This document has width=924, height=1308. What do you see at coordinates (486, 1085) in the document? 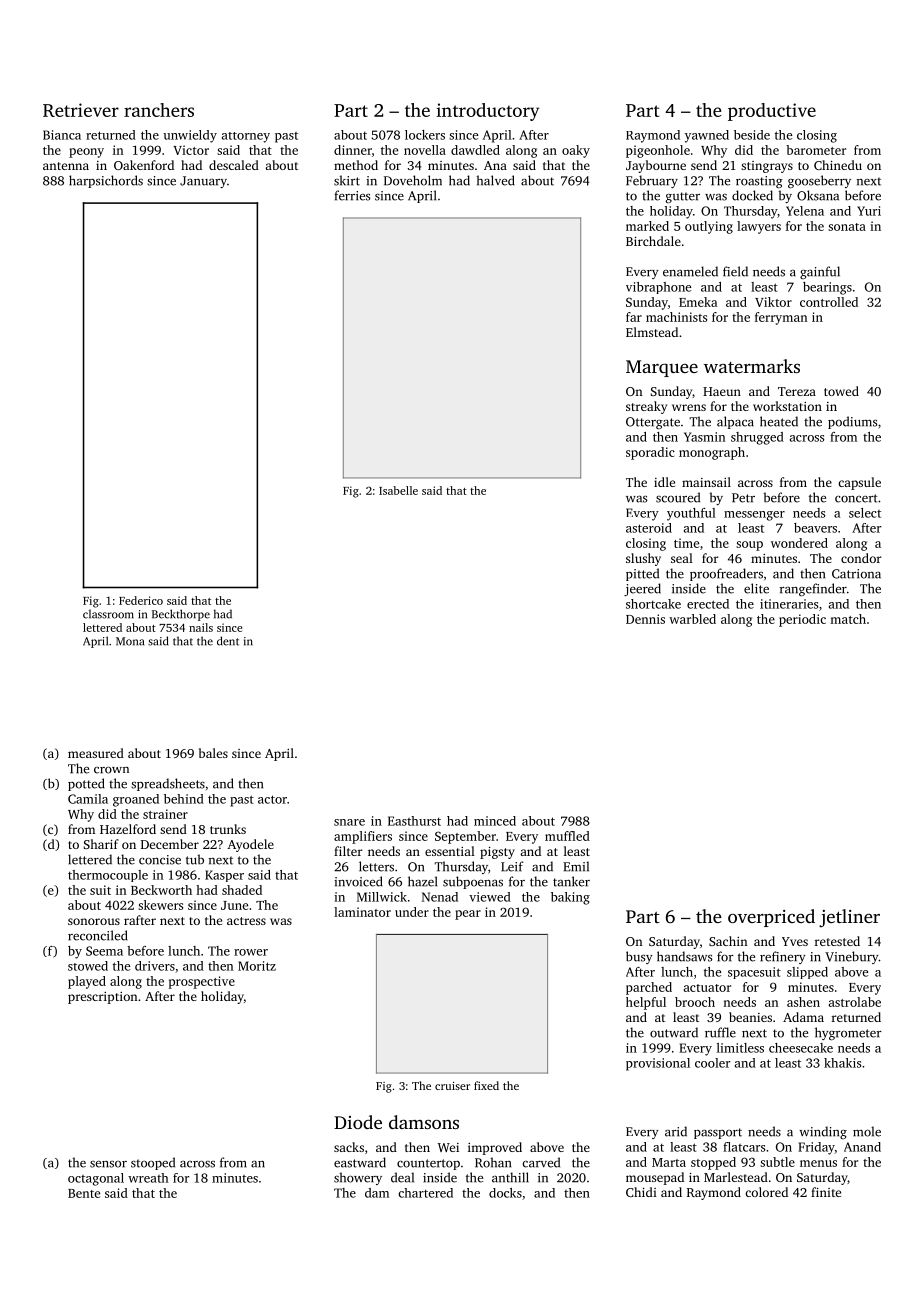
I see `fixed` at bounding box center [486, 1085].
